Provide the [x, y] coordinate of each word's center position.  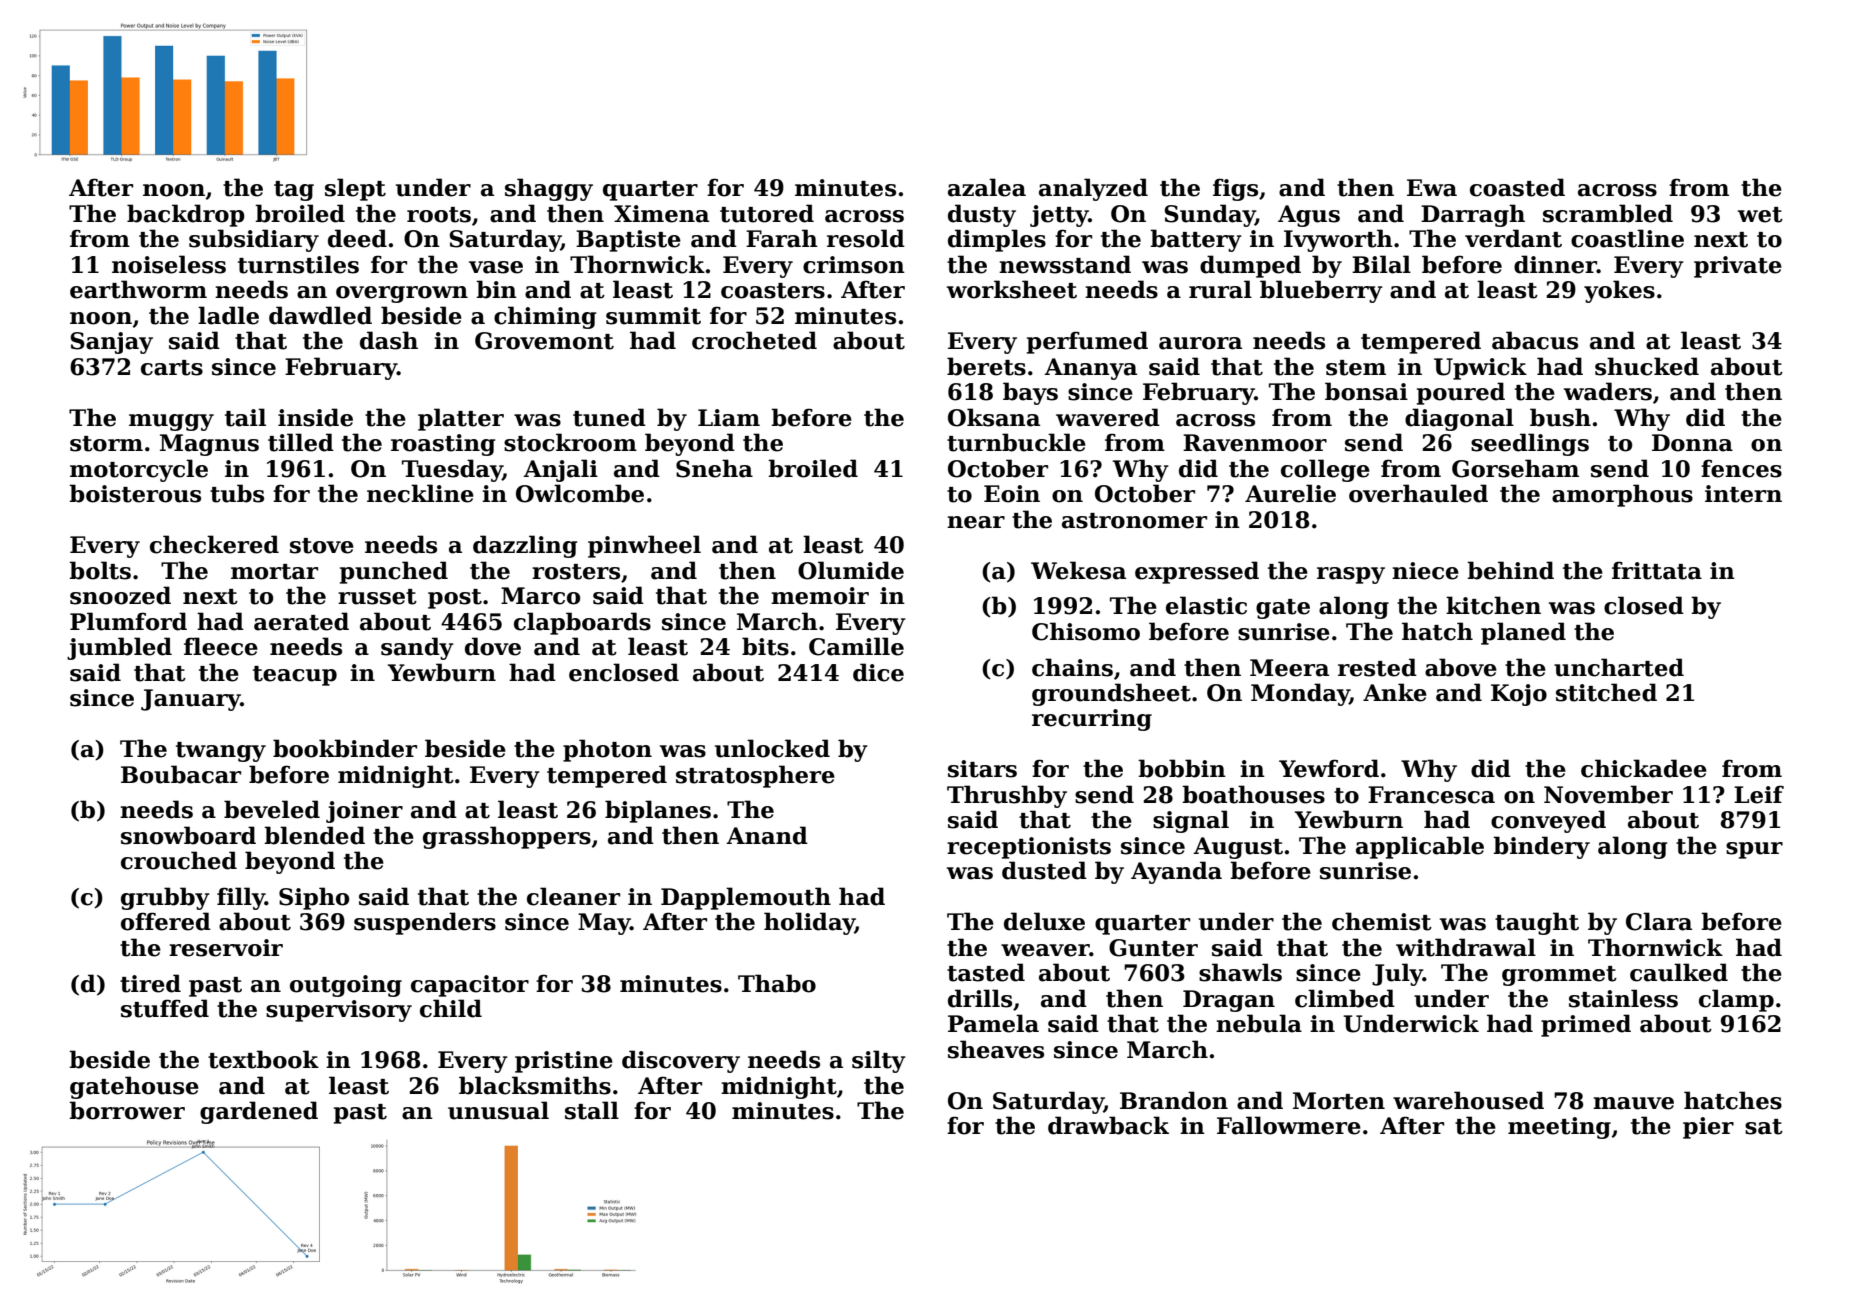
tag [294, 191]
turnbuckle [1016, 442]
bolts [100, 570]
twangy [221, 752]
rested [1377, 667]
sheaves [996, 1049]
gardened [259, 1112]
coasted [1517, 187]
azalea [987, 187]
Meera [1289, 668]
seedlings [1530, 444]
